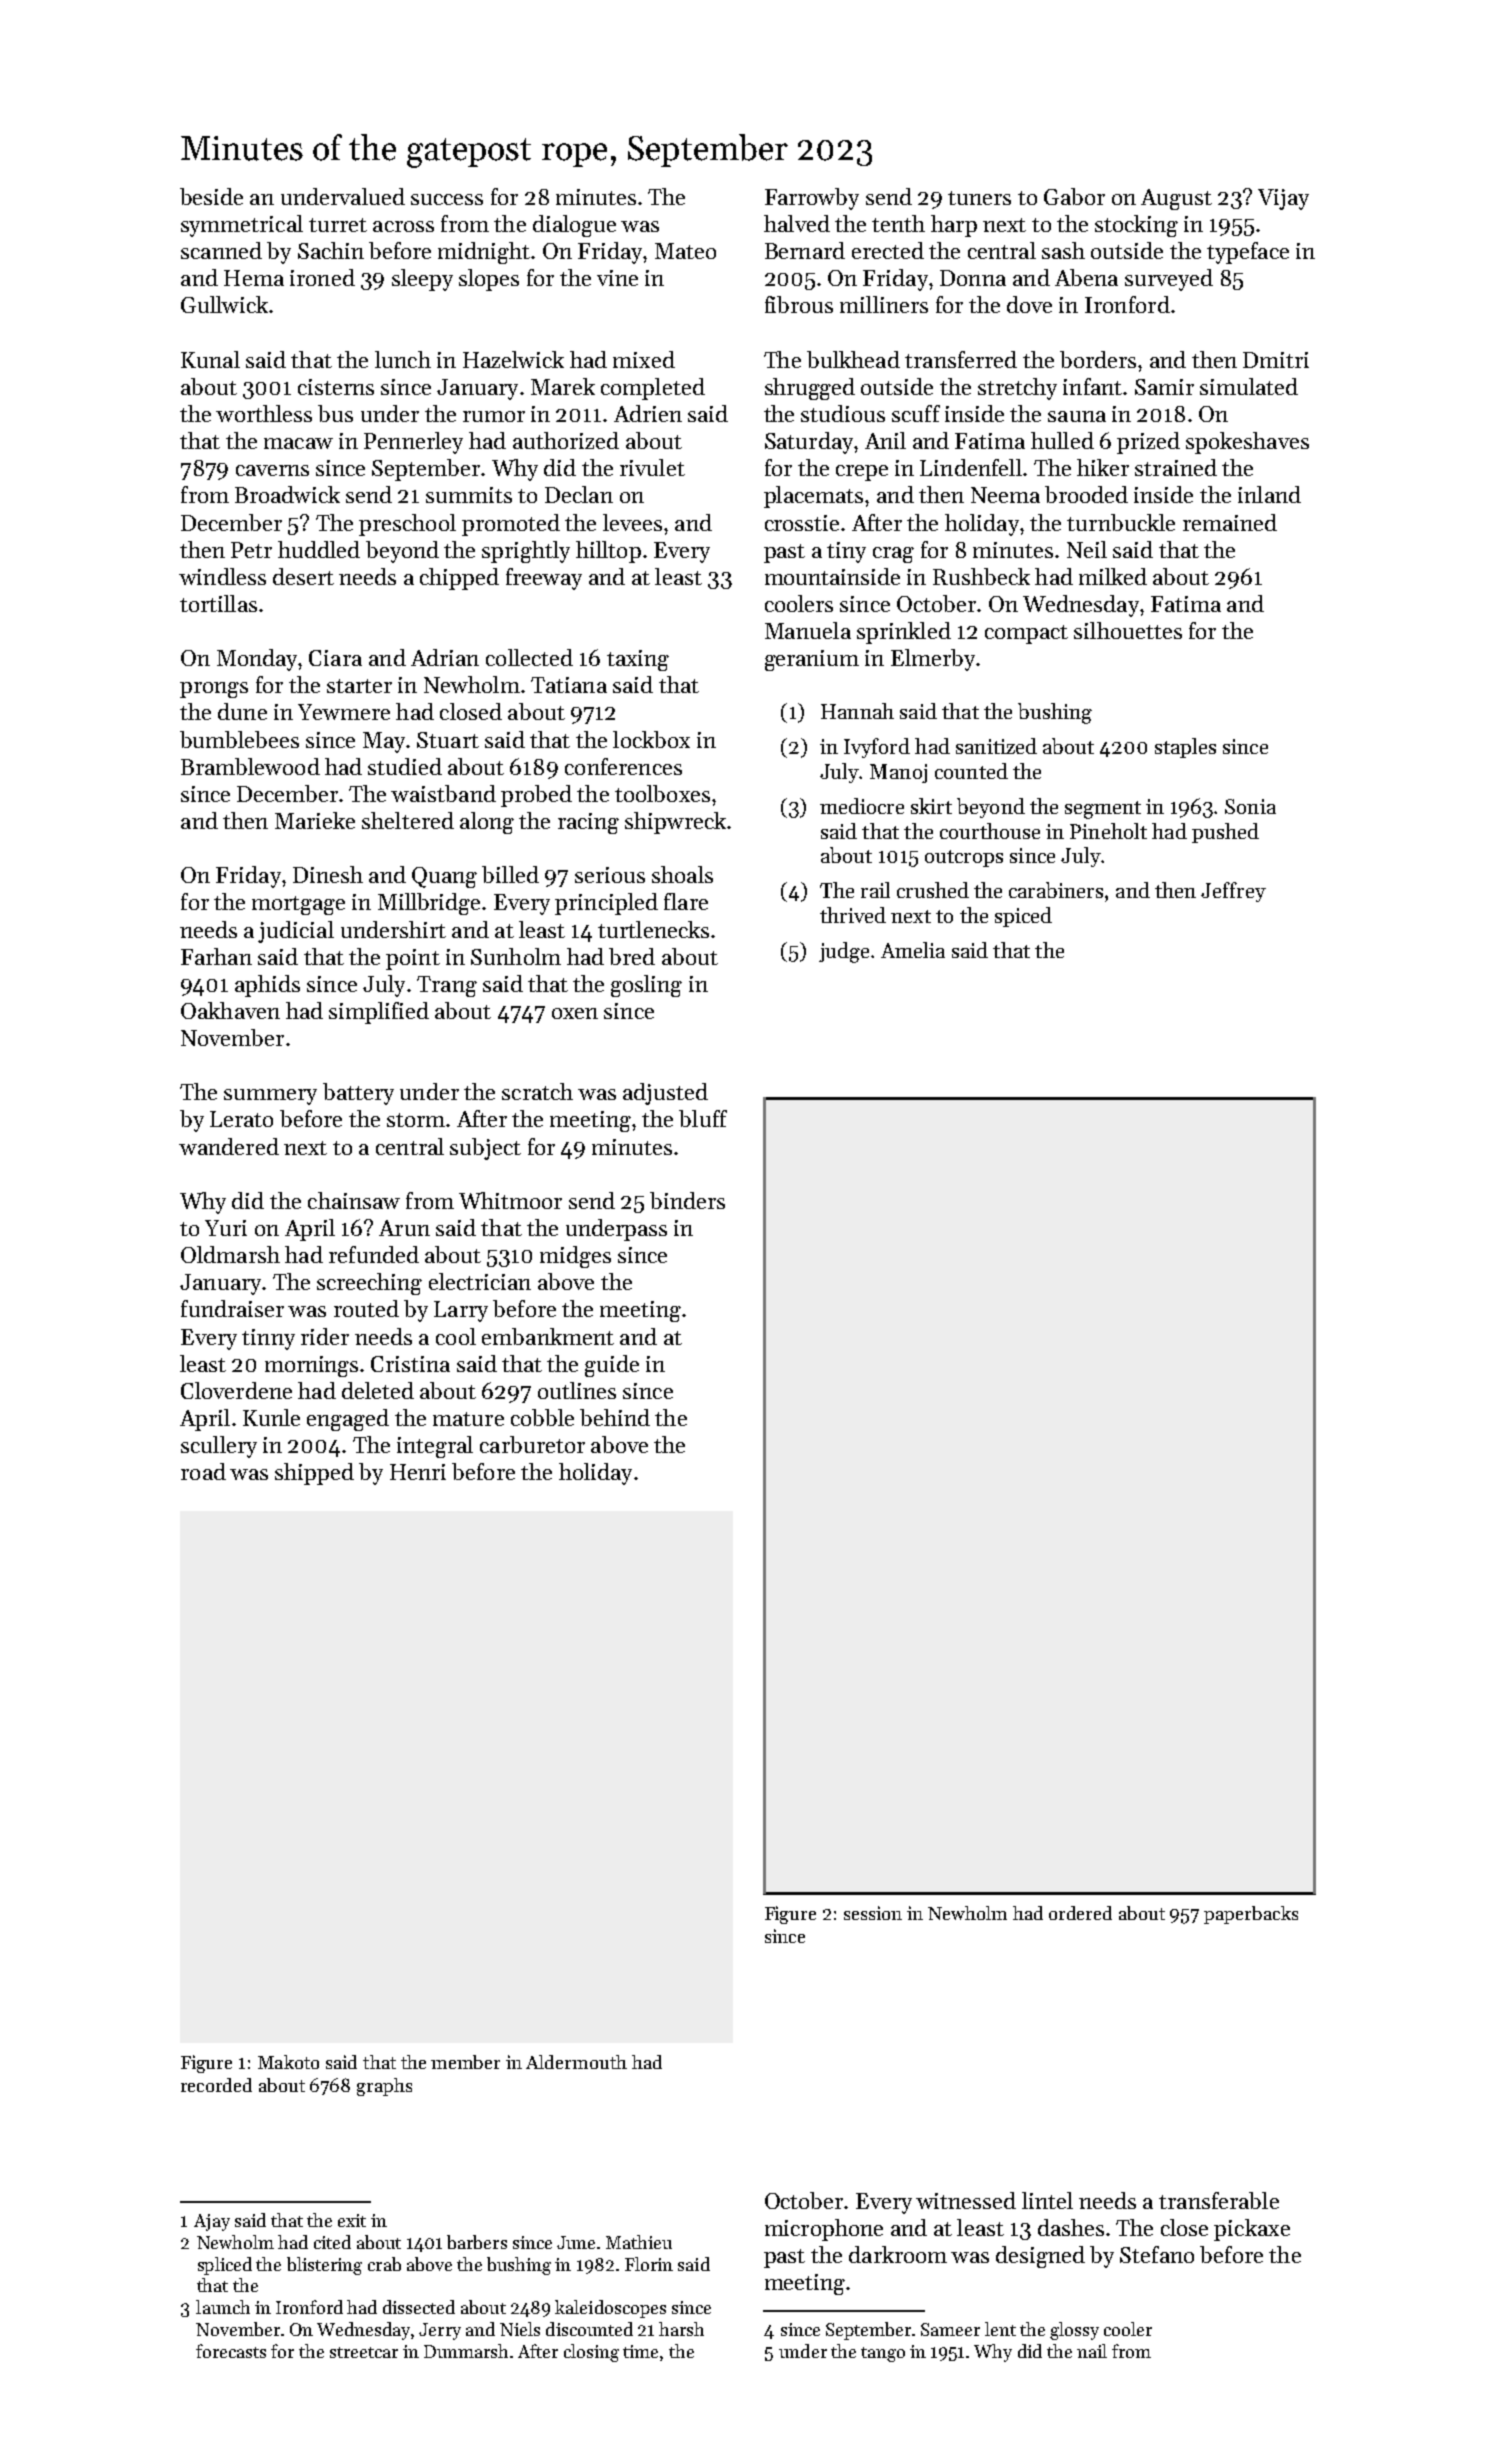  Describe the element at coordinates (422, 280) in the screenshot. I see `sleepy` at that location.
